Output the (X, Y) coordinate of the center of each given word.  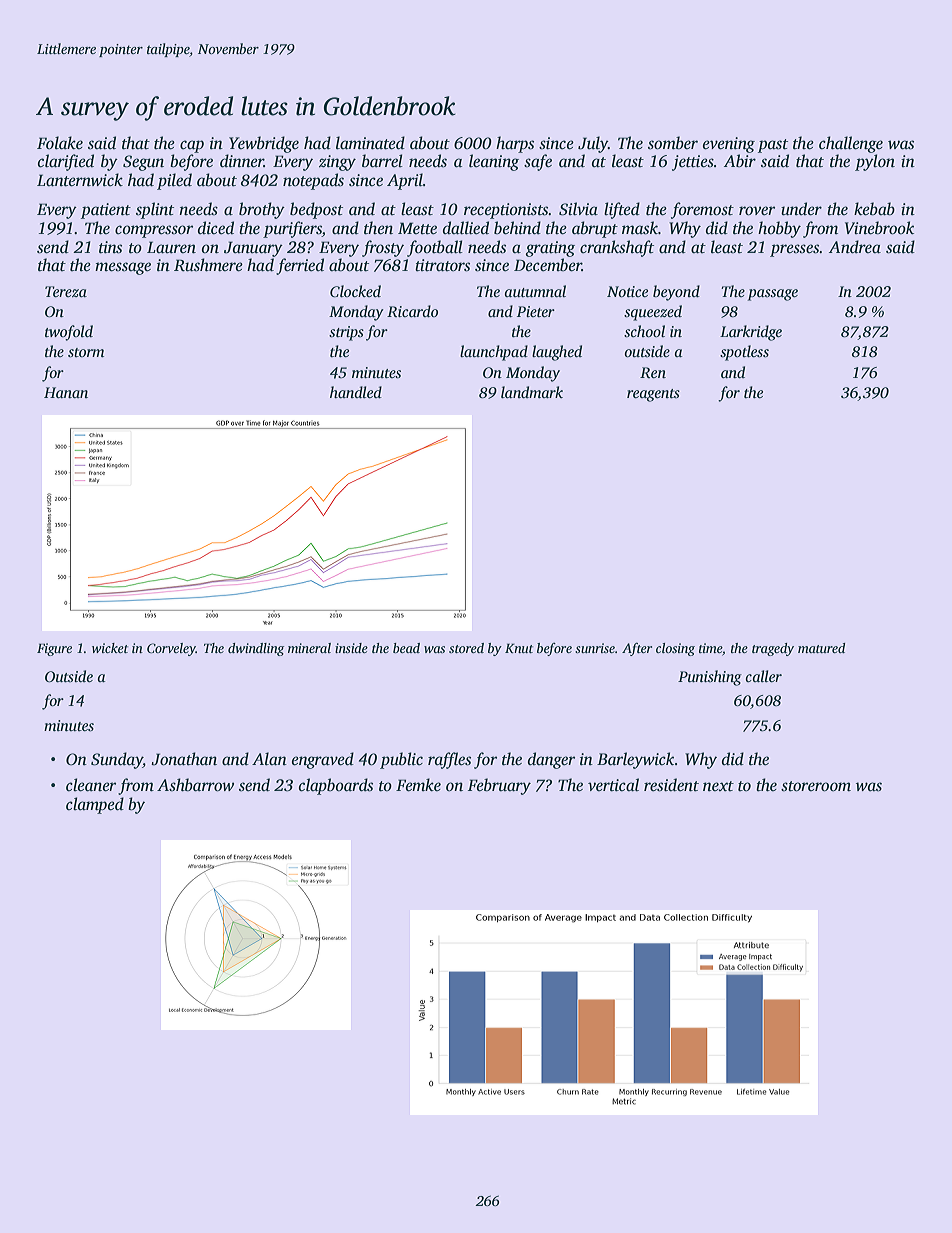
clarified (66, 162)
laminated (370, 143)
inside (351, 648)
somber (673, 143)
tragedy (773, 649)
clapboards (336, 786)
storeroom (816, 786)
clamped (95, 805)
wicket (110, 648)
